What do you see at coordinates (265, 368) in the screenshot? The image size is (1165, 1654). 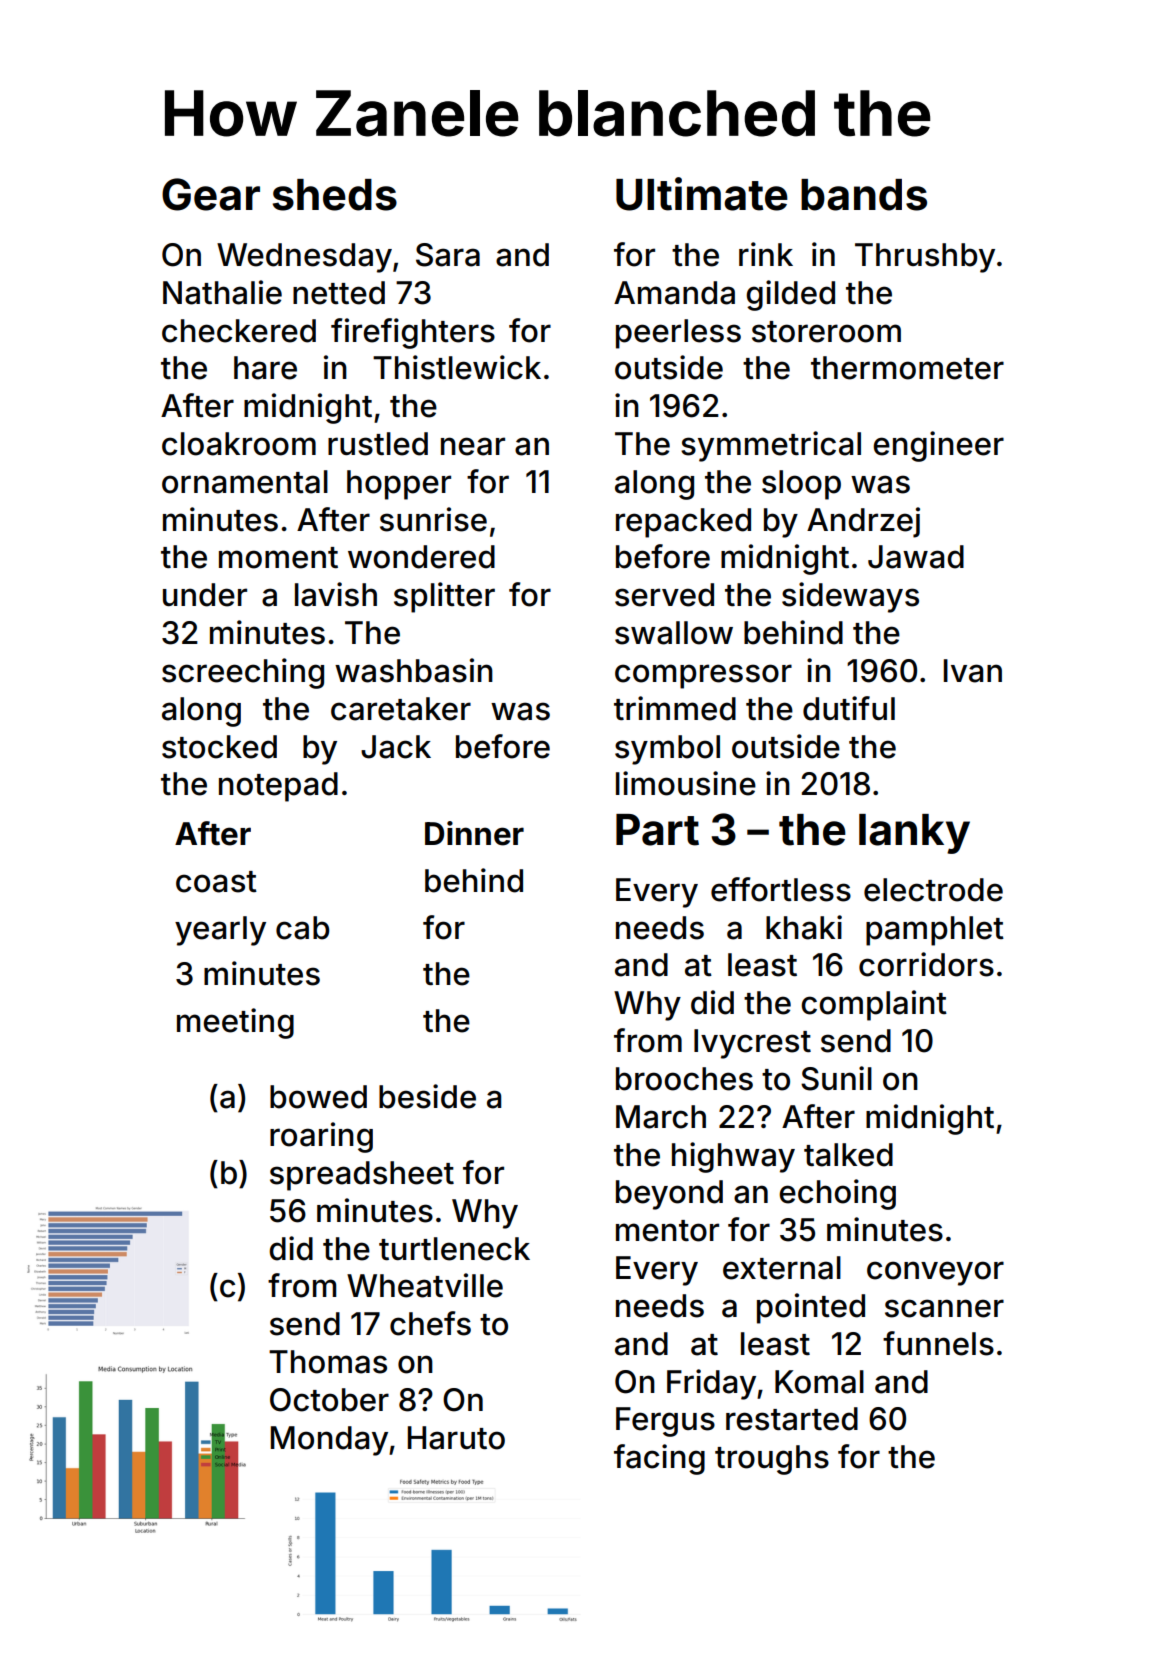 I see `hare` at bounding box center [265, 368].
